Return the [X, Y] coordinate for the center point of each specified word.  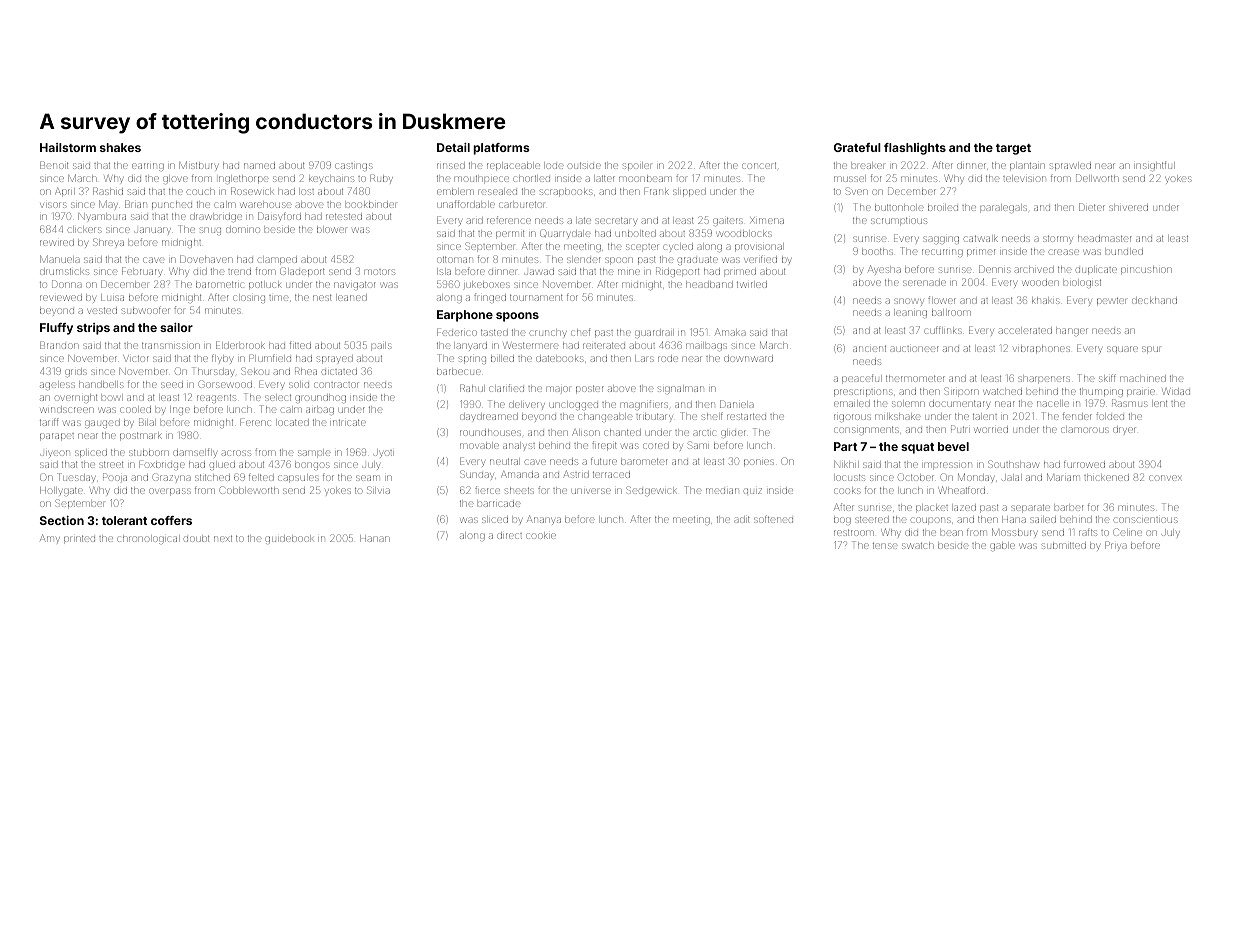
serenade [924, 282]
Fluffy [56, 329]
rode [668, 358]
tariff [49, 422]
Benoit [54, 165]
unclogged [574, 406]
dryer [1124, 430]
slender [584, 260]
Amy [50, 538]
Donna [67, 284]
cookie [541, 536]
